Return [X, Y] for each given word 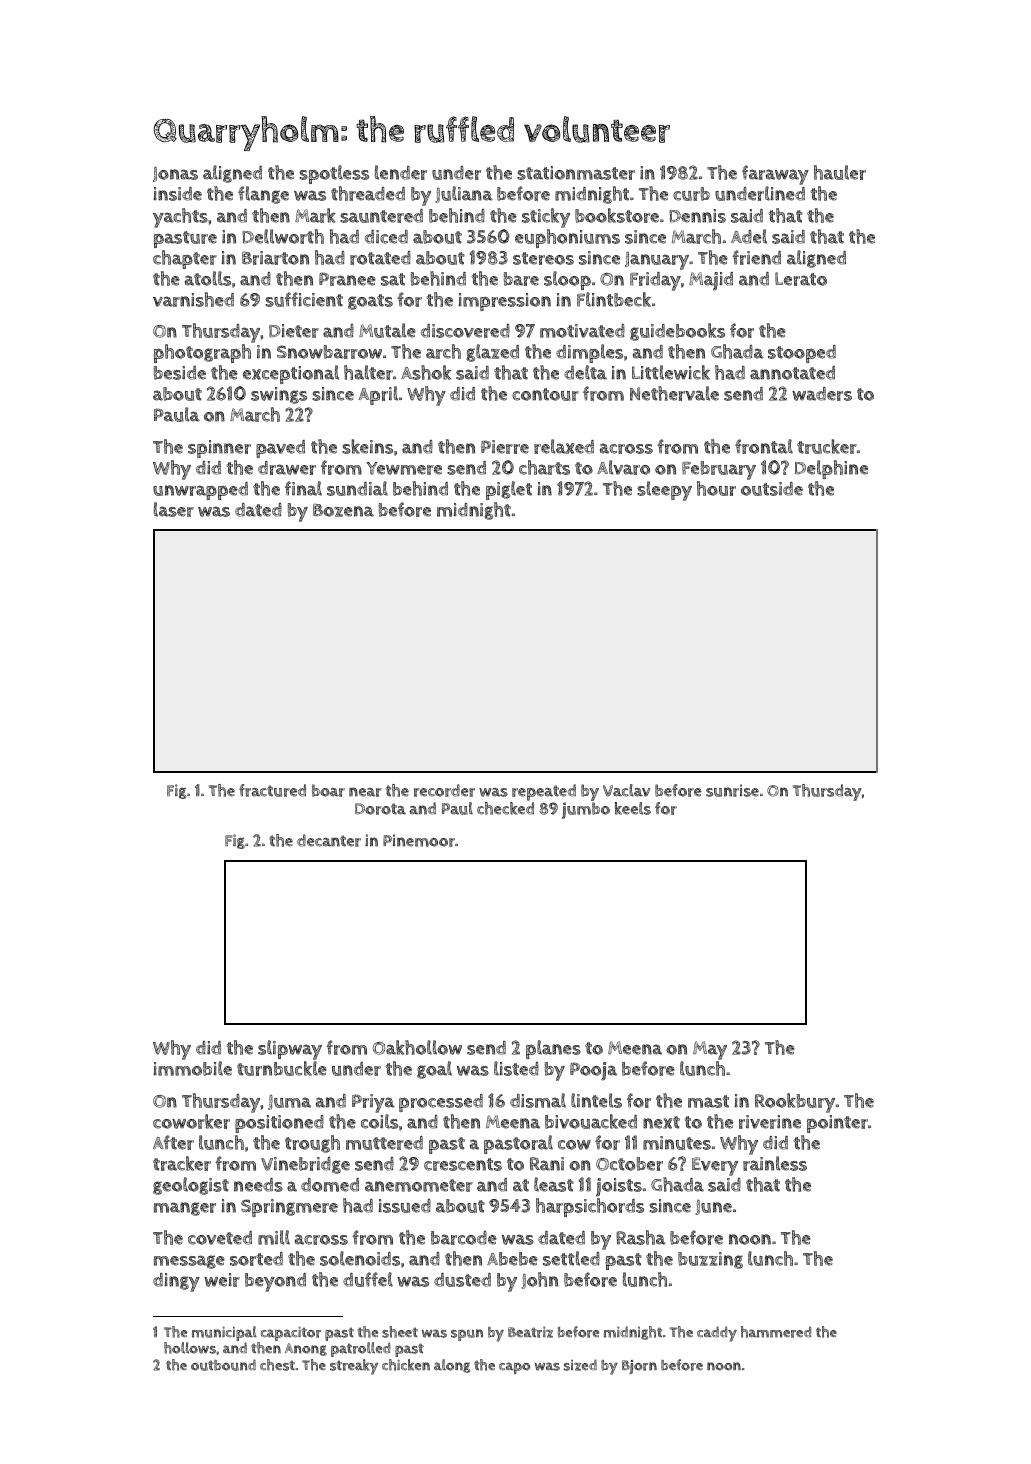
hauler [840, 172]
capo [514, 1368]
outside [772, 489]
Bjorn [639, 1367]
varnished [193, 299]
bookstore [617, 215]
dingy [176, 1282]
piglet [509, 490]
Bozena [343, 510]
